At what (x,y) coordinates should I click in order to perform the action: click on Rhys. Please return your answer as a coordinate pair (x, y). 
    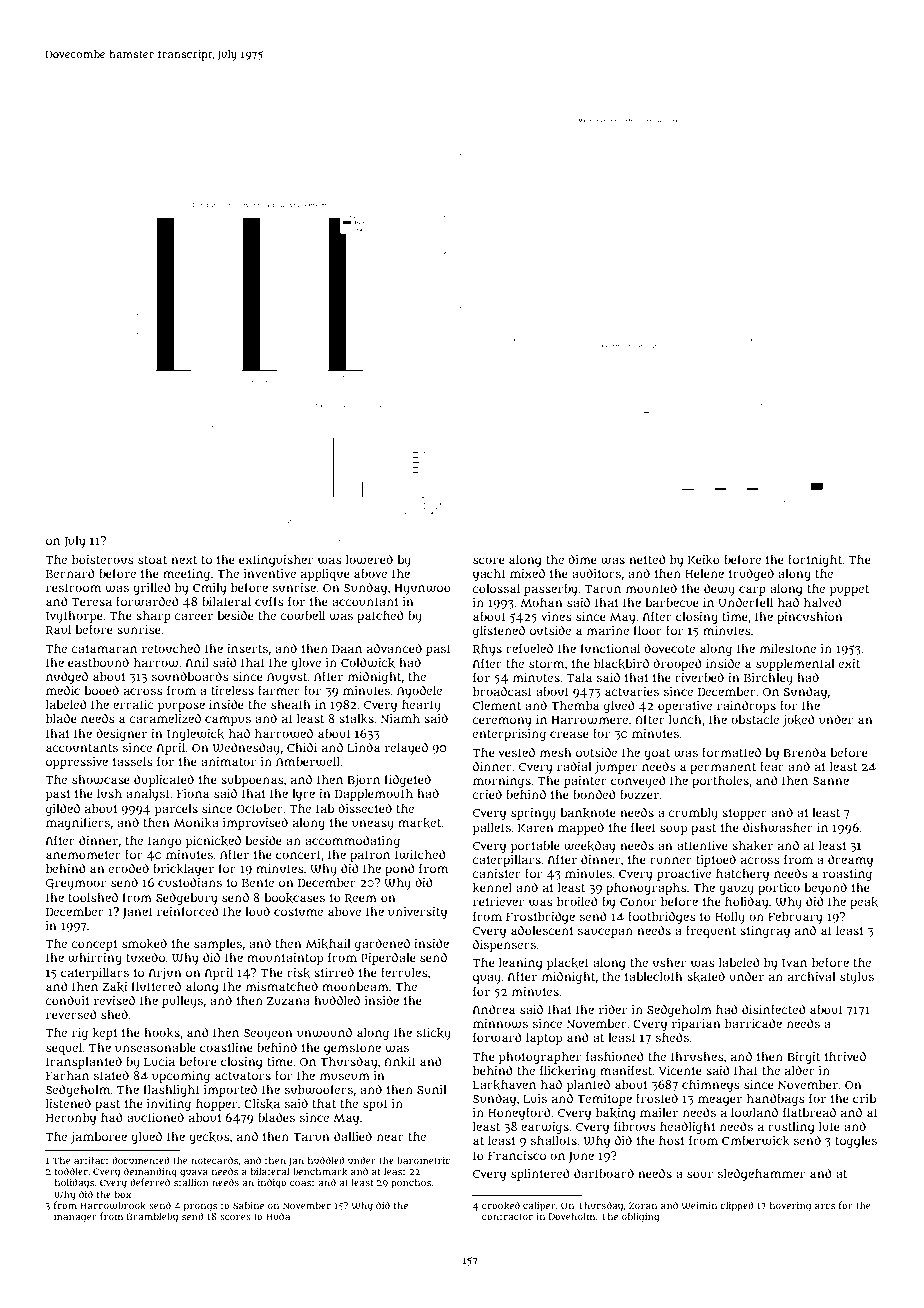
    Looking at the image, I should click on (487, 650).
